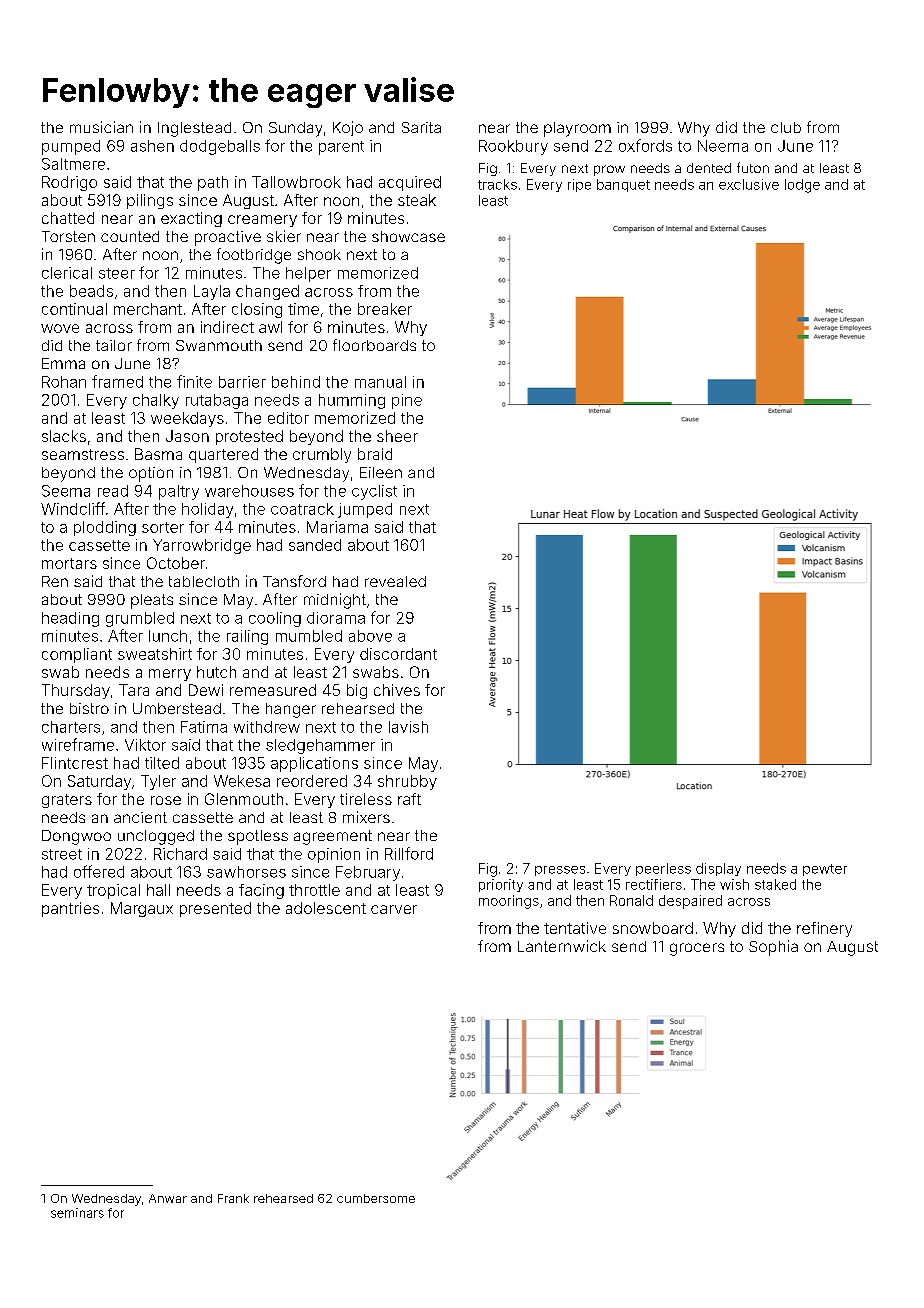  Describe the element at coordinates (233, 1198) in the screenshot. I see `Frank` at that location.
